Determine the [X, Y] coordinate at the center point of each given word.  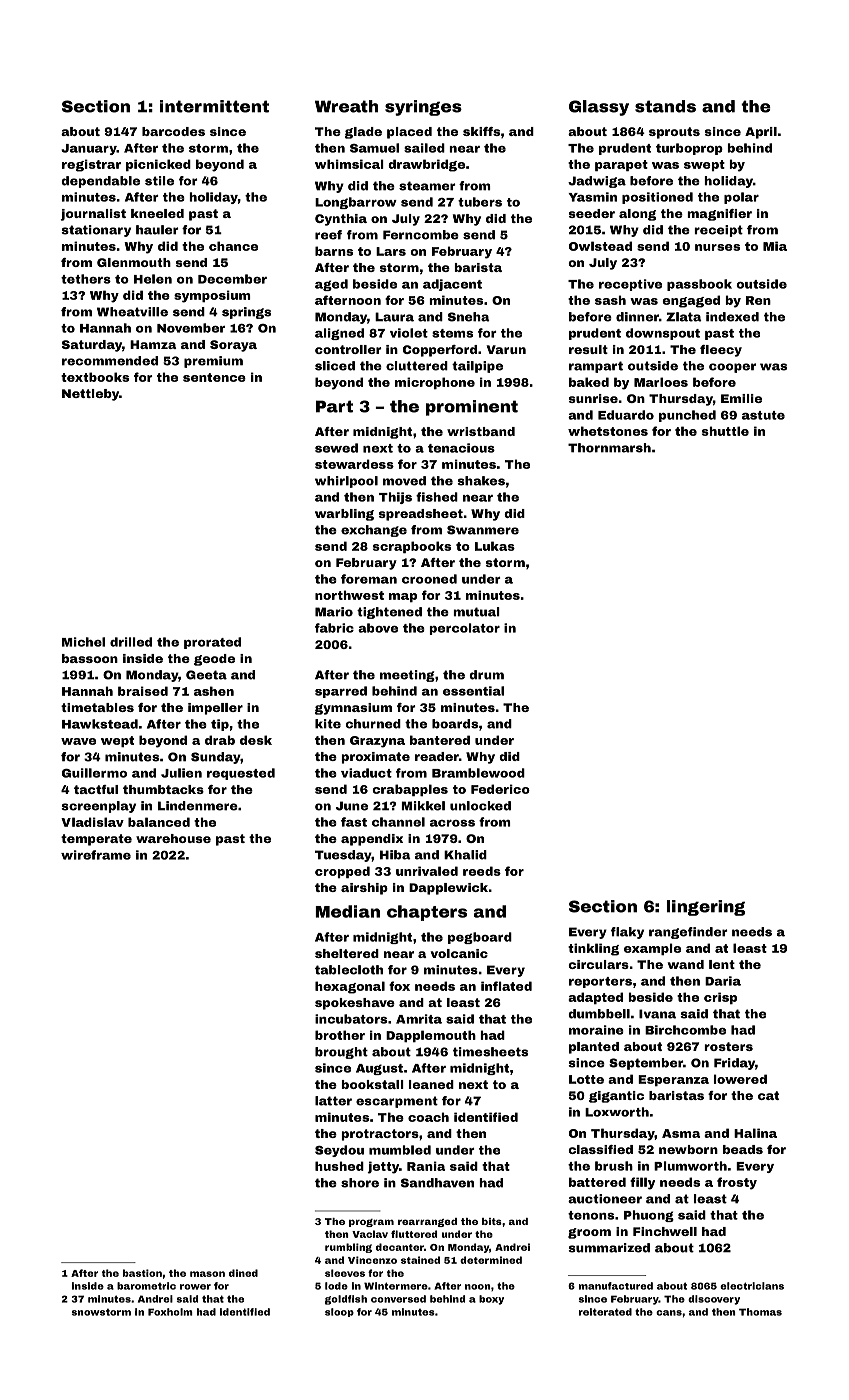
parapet [621, 165]
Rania [426, 1166]
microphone [435, 383]
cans [669, 1313]
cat [768, 1095]
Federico [500, 789]
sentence [214, 377]
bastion [142, 1273]
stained [420, 1260]
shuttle [725, 431]
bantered [440, 740]
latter [333, 1101]
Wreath [346, 106]
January [89, 149]
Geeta [206, 675]
